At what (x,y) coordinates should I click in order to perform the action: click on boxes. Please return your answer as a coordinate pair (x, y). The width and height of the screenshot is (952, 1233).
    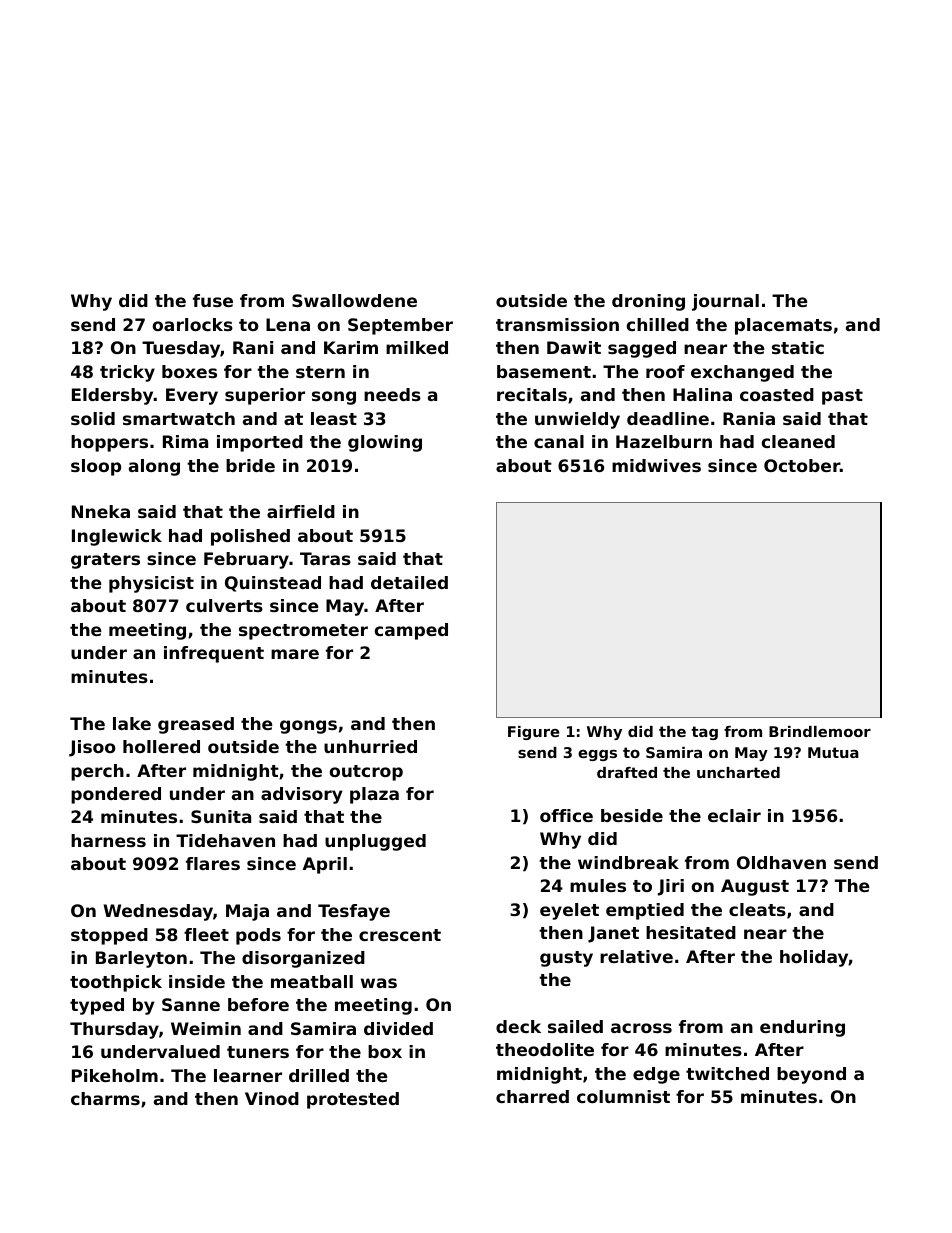
    Looking at the image, I should click on (189, 371).
